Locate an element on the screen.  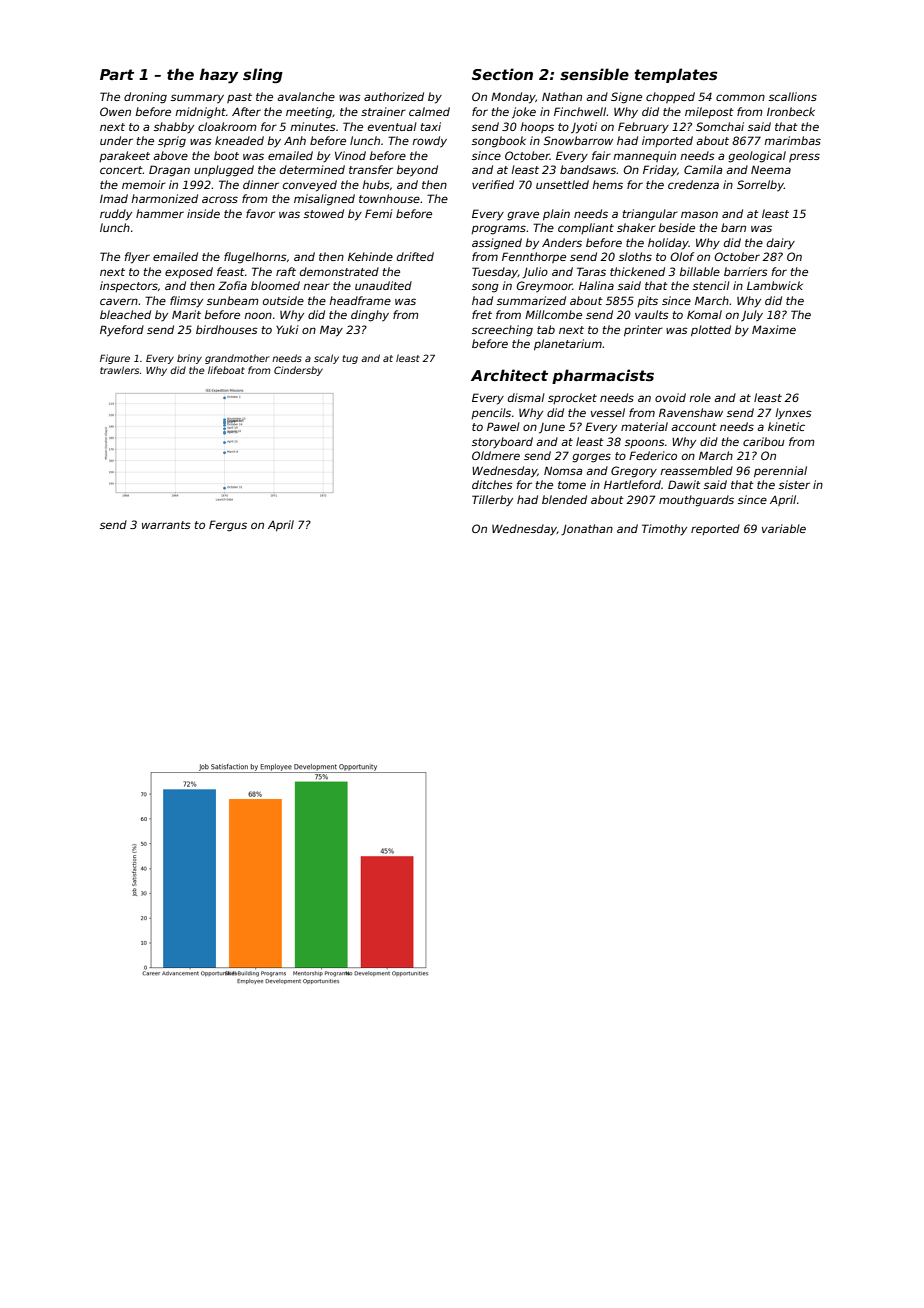
unsettled is located at coordinates (562, 184).
